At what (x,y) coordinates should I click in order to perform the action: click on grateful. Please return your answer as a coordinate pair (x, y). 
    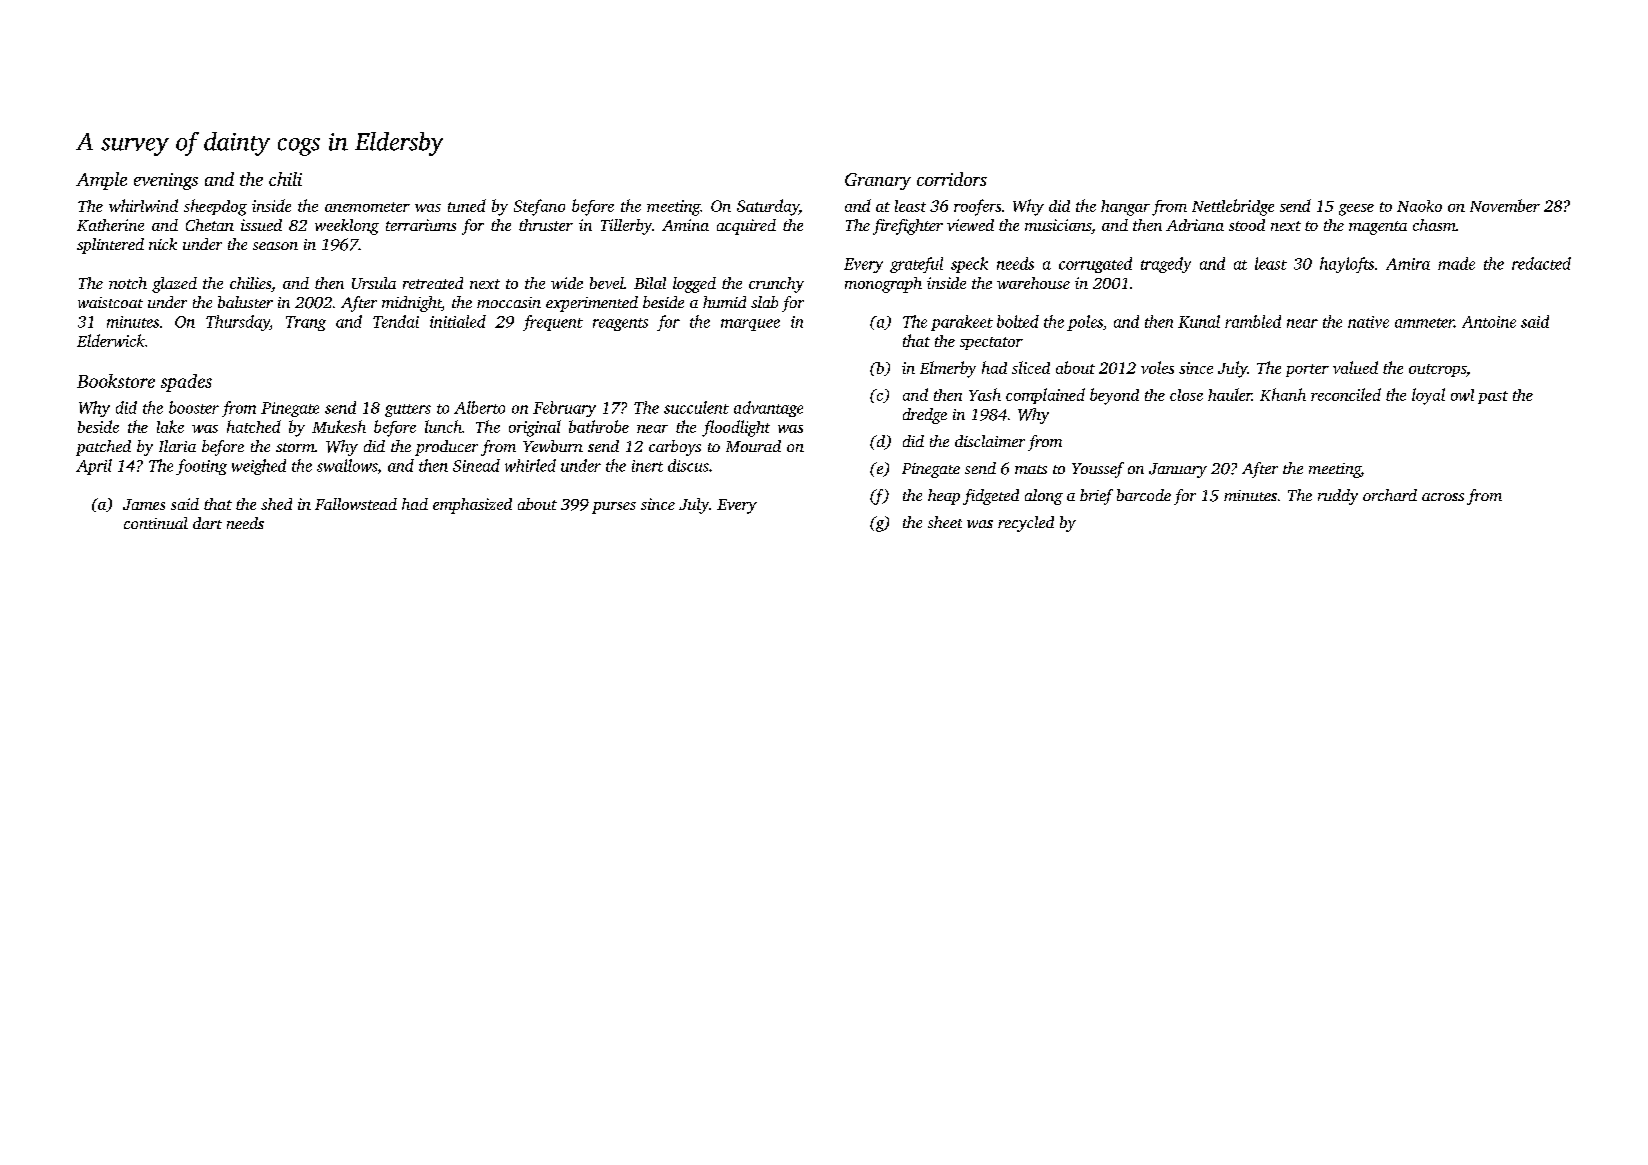
    Looking at the image, I should click on (916, 265).
